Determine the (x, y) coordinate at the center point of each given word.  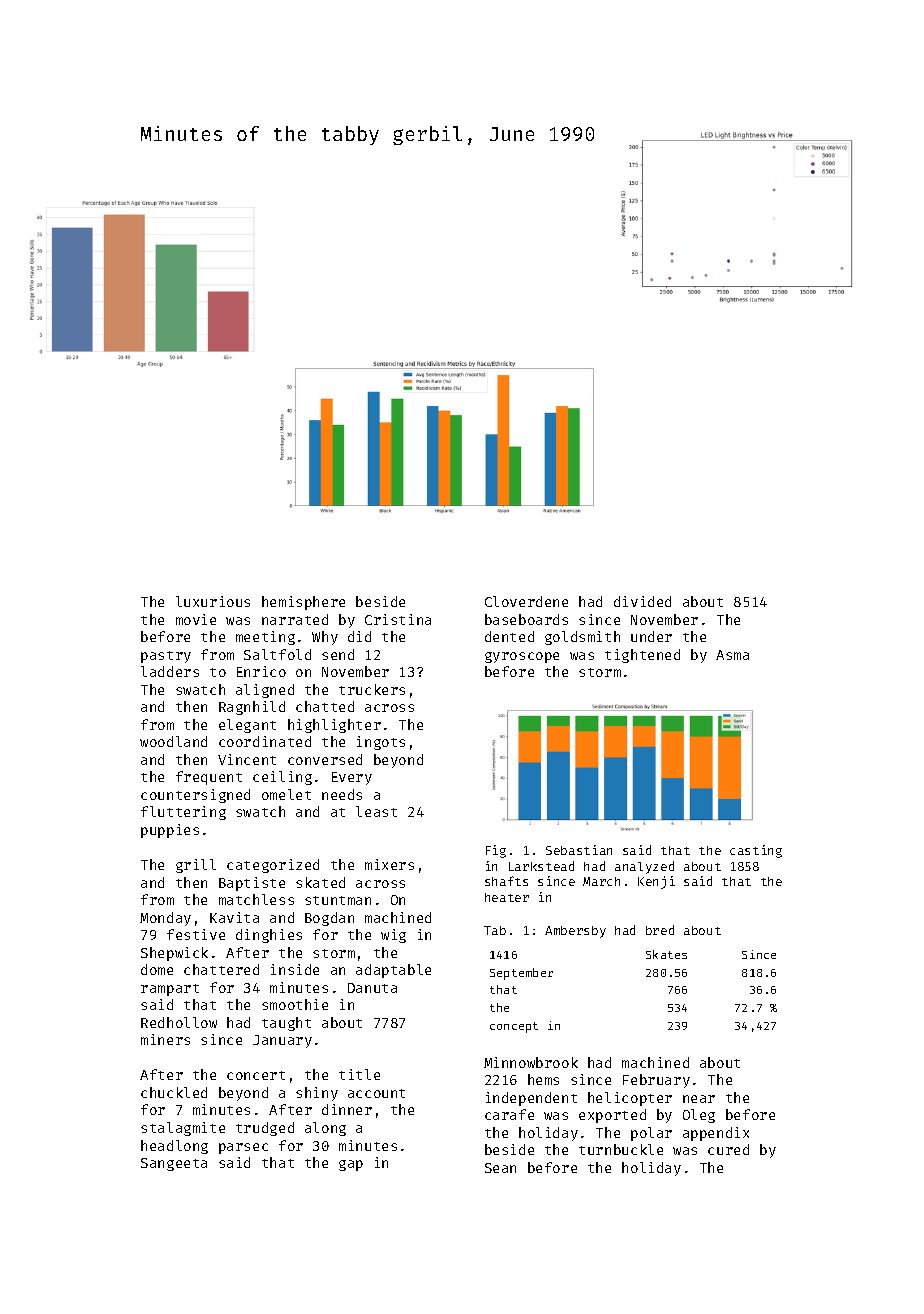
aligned (265, 691)
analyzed (644, 867)
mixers (389, 864)
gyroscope (522, 657)
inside (295, 969)
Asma (732, 655)
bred (660, 930)
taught (286, 1024)
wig (393, 936)
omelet (286, 794)
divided (642, 601)
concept (514, 1027)
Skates (666, 954)
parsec (243, 1148)
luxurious (213, 601)
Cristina (398, 619)
